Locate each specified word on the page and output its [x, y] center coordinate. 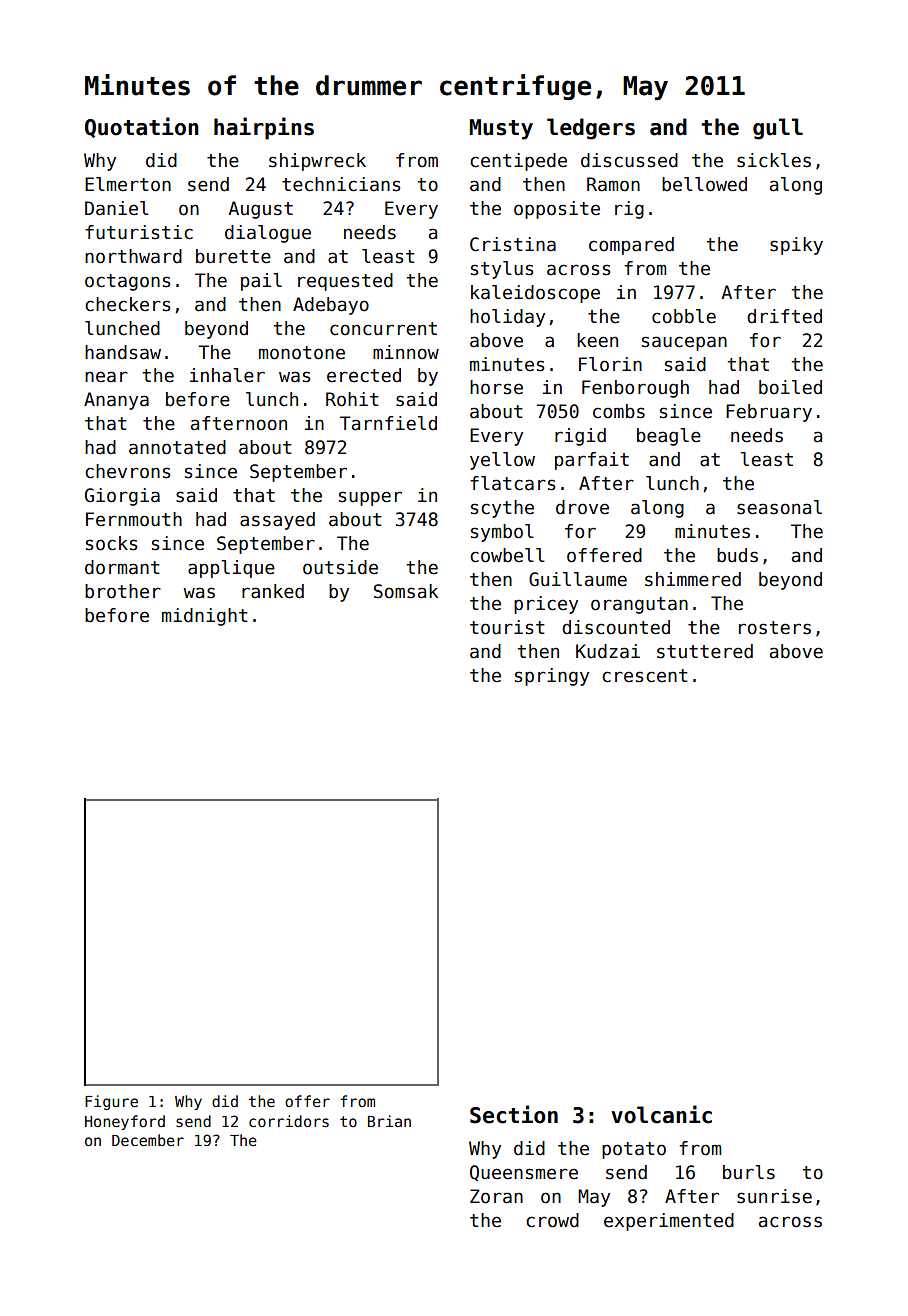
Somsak [406, 591]
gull [778, 129]
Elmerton [128, 184]
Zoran [496, 1196]
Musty [501, 129]
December [148, 1140]
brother [123, 591]
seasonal [779, 507]
